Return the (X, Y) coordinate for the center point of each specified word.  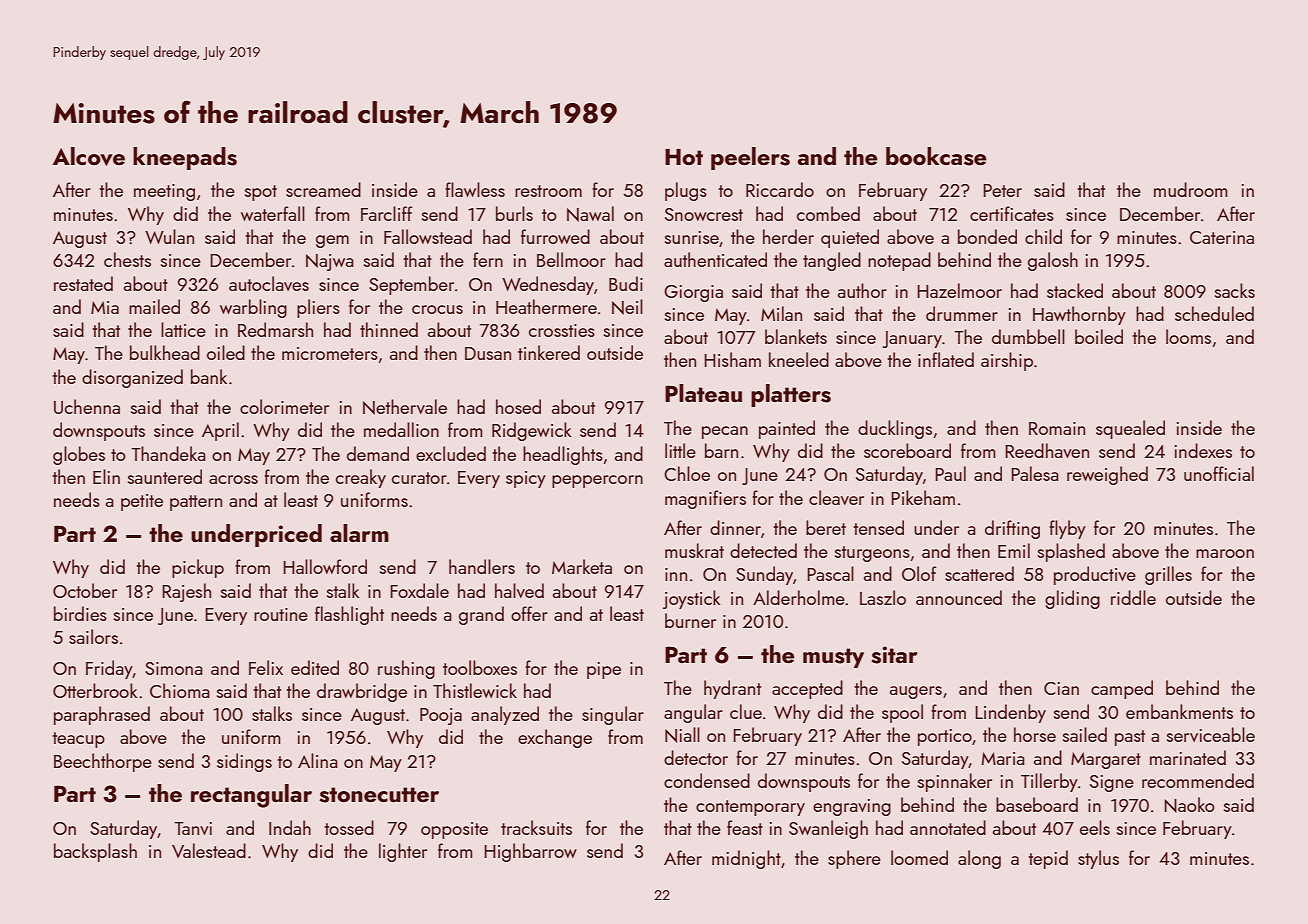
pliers (318, 308)
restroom (548, 191)
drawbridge (362, 692)
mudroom (1190, 189)
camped (1122, 689)
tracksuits (536, 827)
